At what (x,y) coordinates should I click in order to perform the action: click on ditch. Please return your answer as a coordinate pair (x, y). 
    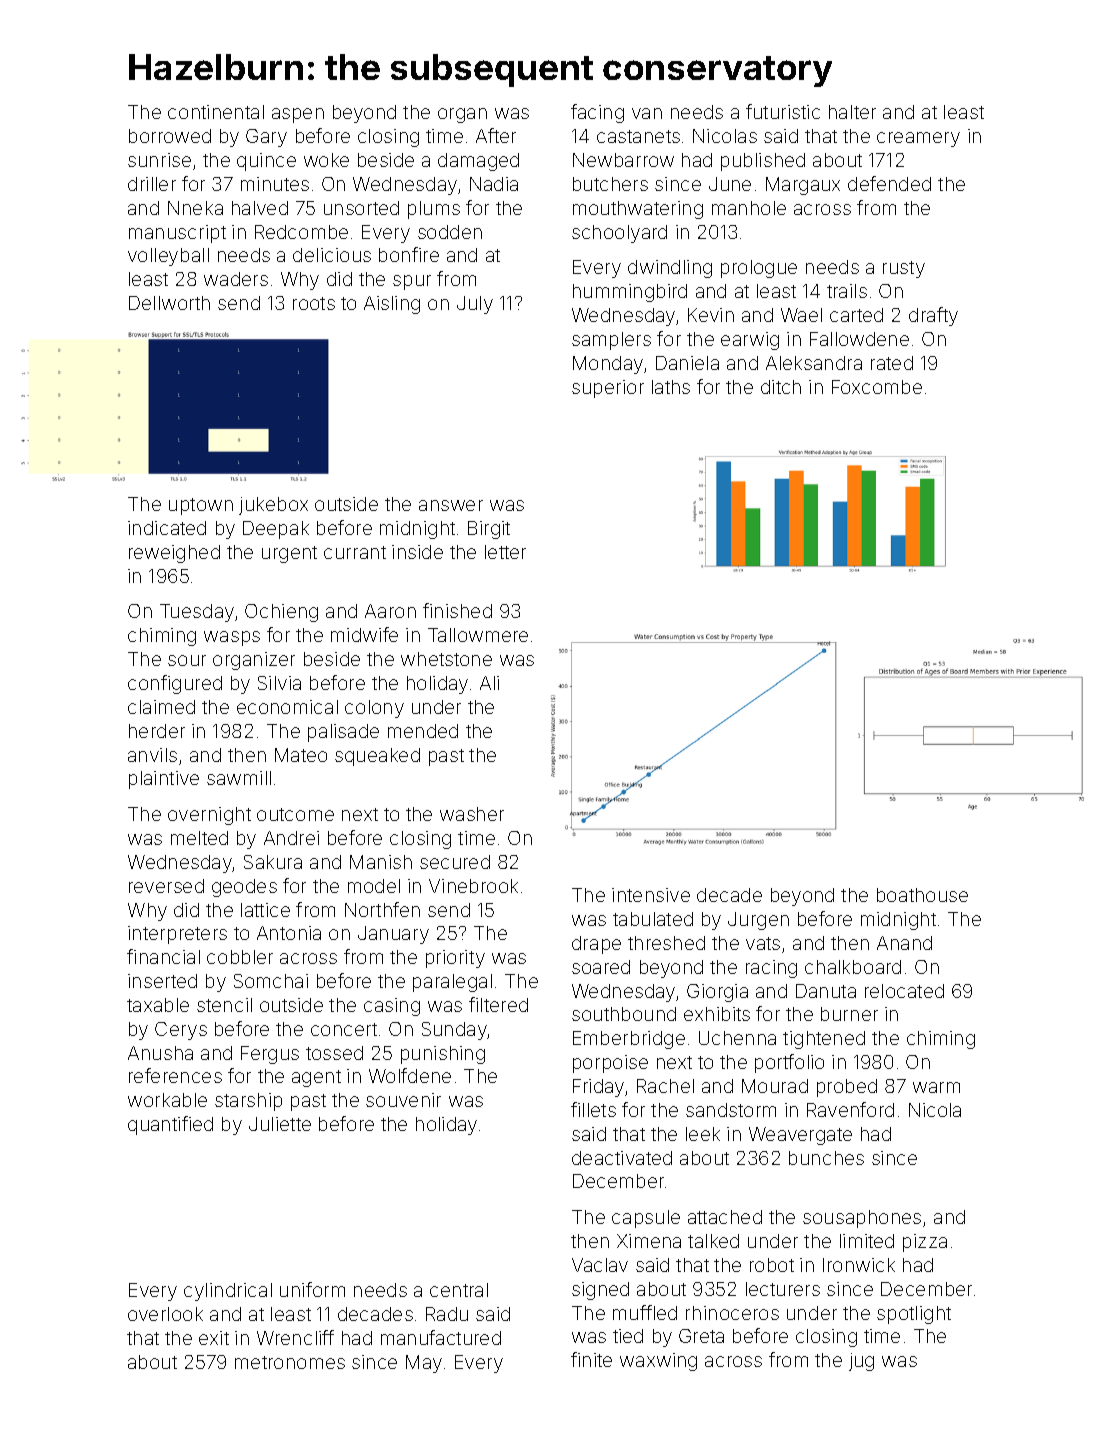
    Looking at the image, I should click on (781, 387).
